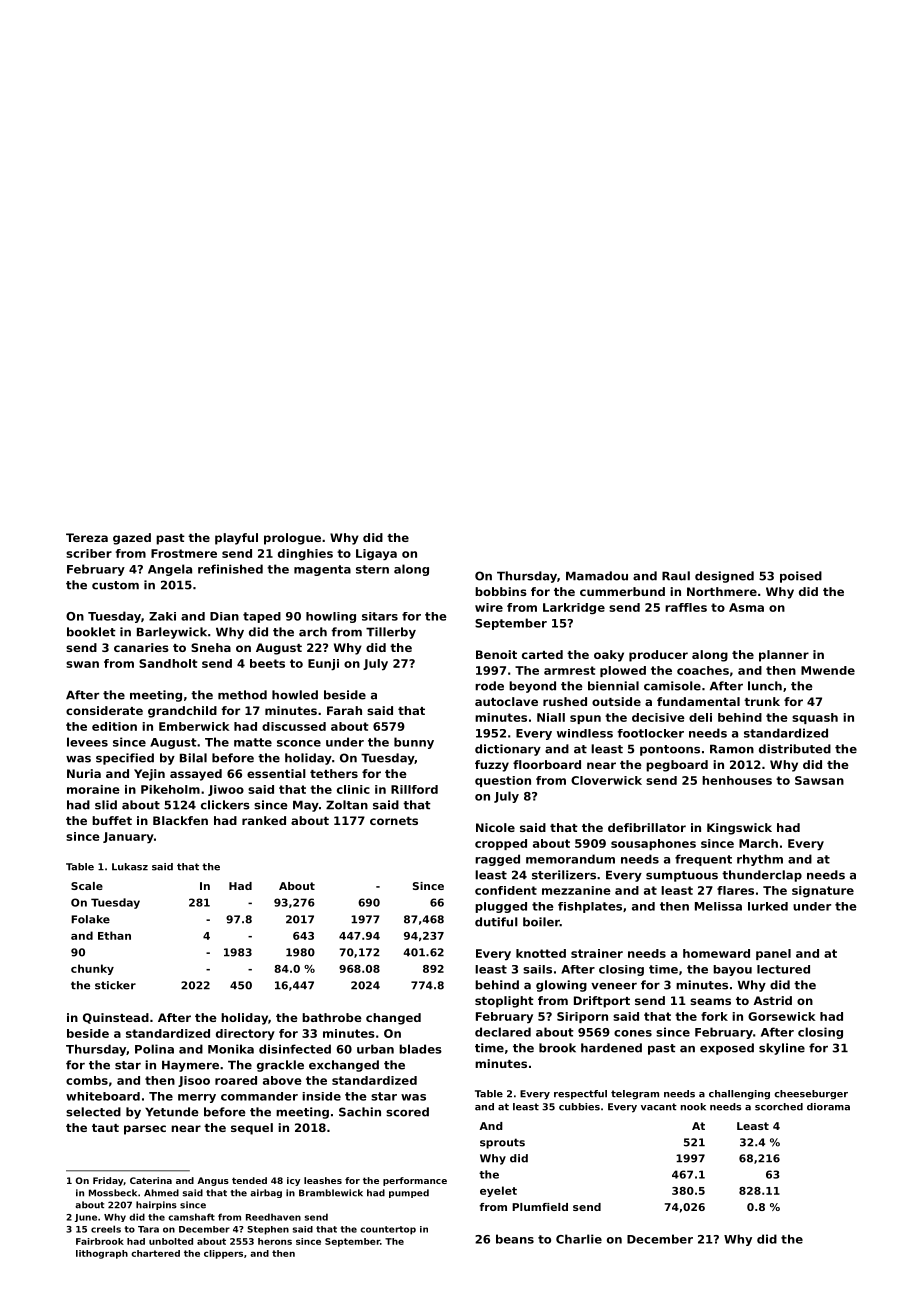  What do you see at coordinates (760, 860) in the screenshot?
I see `rhythm` at bounding box center [760, 860].
